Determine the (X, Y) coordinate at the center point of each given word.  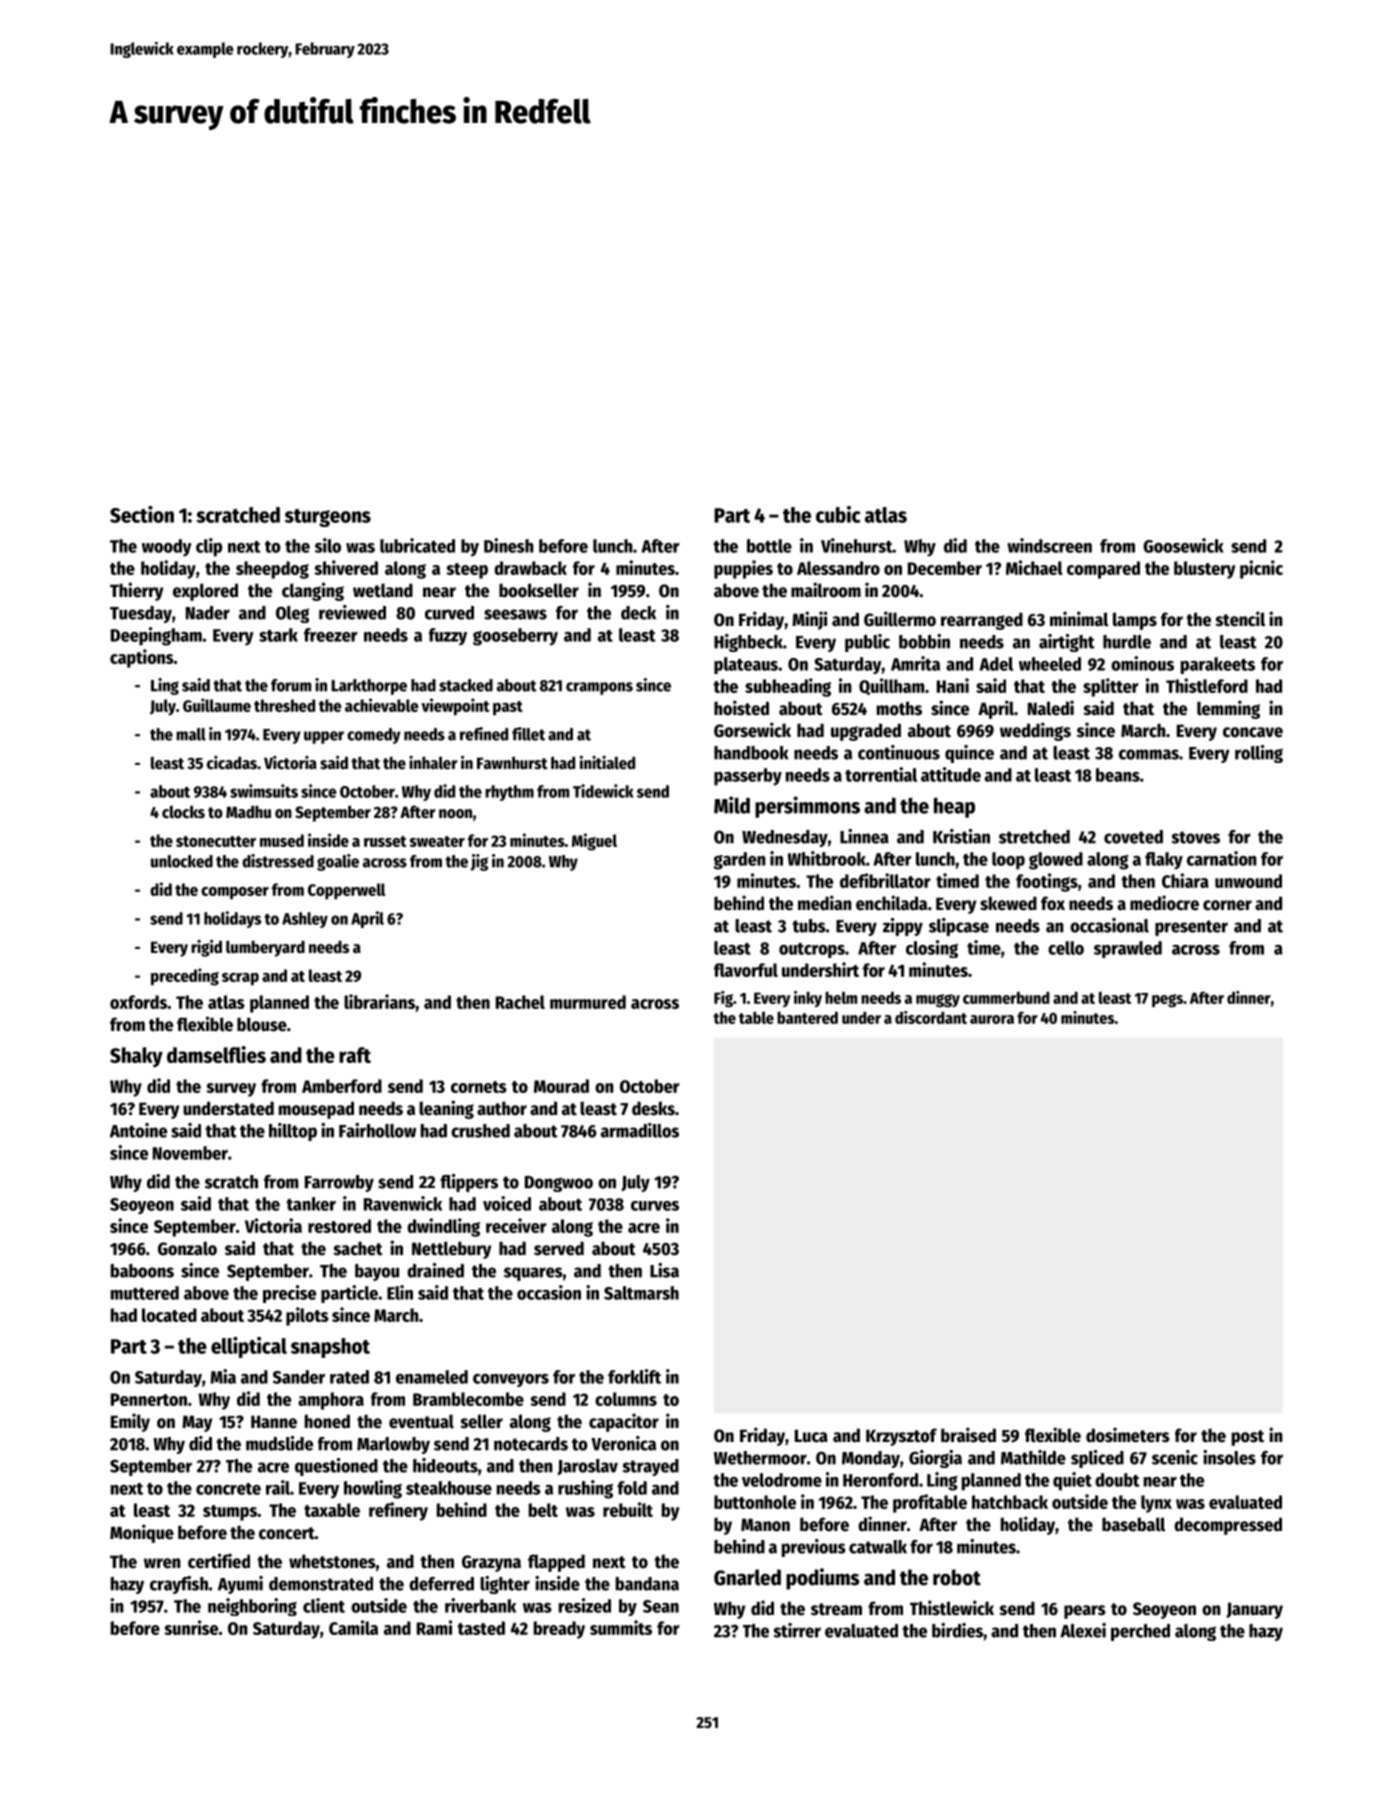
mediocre (1164, 903)
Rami (434, 1627)
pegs (1167, 1001)
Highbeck (748, 643)
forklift (634, 1376)
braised (968, 1435)
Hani (953, 685)
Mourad (561, 1086)
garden (740, 861)
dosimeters (1128, 1435)
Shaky (136, 1057)
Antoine (138, 1130)
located (169, 1315)
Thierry (136, 591)
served (559, 1248)
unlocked (182, 861)
